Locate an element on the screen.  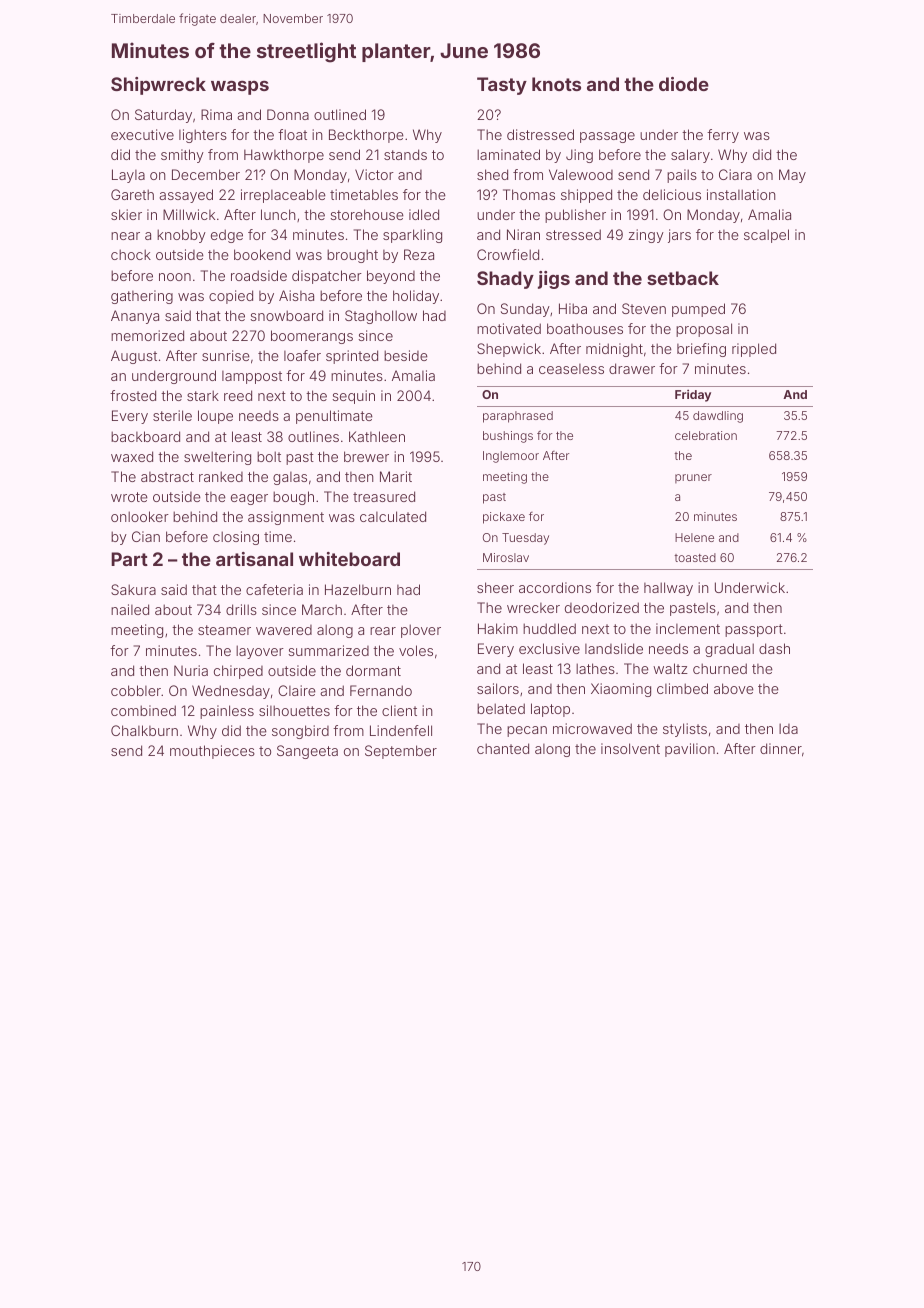
Tasty is located at coordinates (502, 86).
